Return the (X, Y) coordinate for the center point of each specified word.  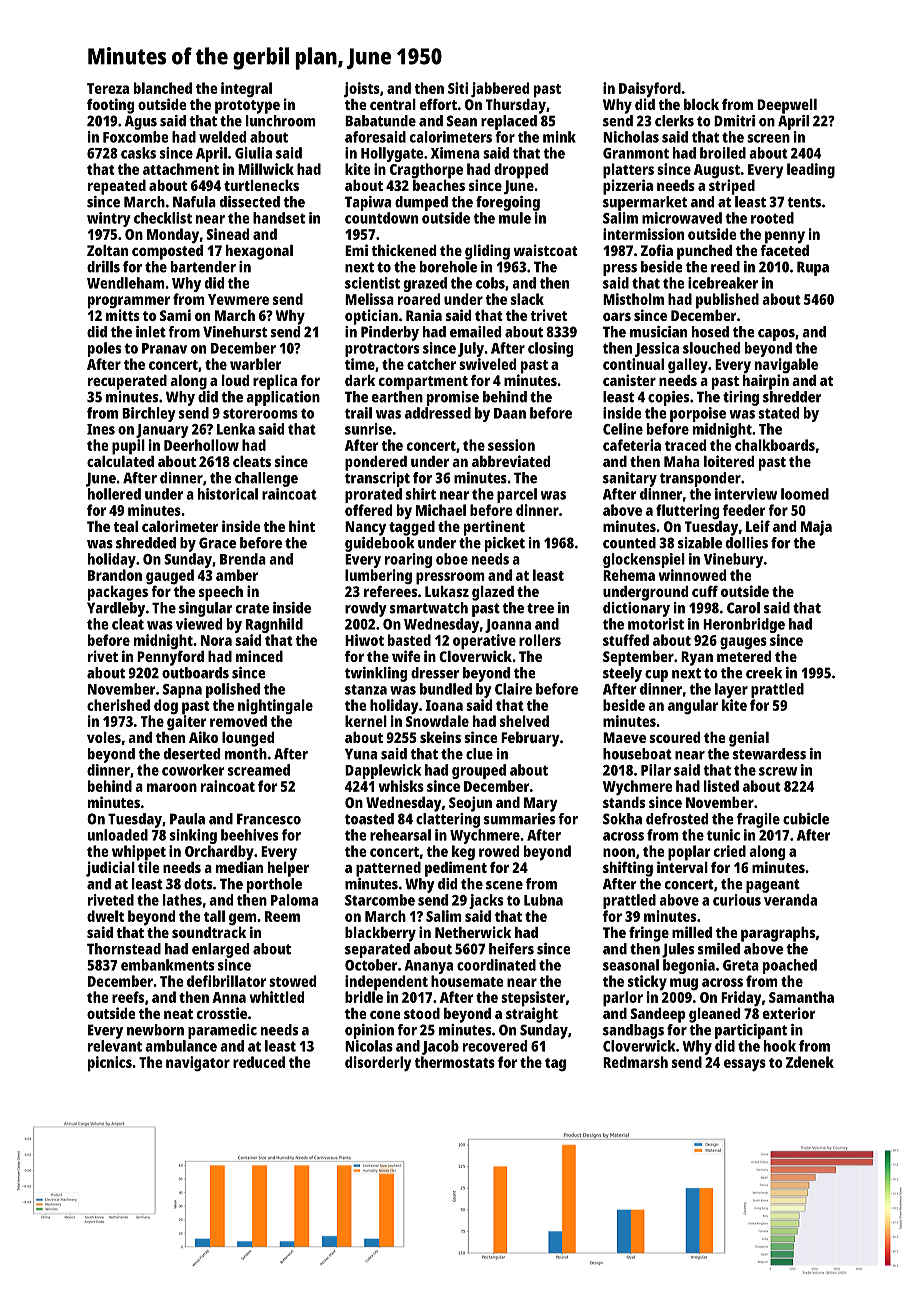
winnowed (692, 575)
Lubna (543, 900)
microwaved (682, 218)
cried (730, 851)
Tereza (108, 88)
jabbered (500, 90)
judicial (110, 869)
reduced (259, 1062)
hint (302, 526)
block (701, 104)
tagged (412, 528)
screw (778, 771)
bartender (203, 267)
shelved (524, 721)
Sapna (182, 691)
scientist (372, 283)
